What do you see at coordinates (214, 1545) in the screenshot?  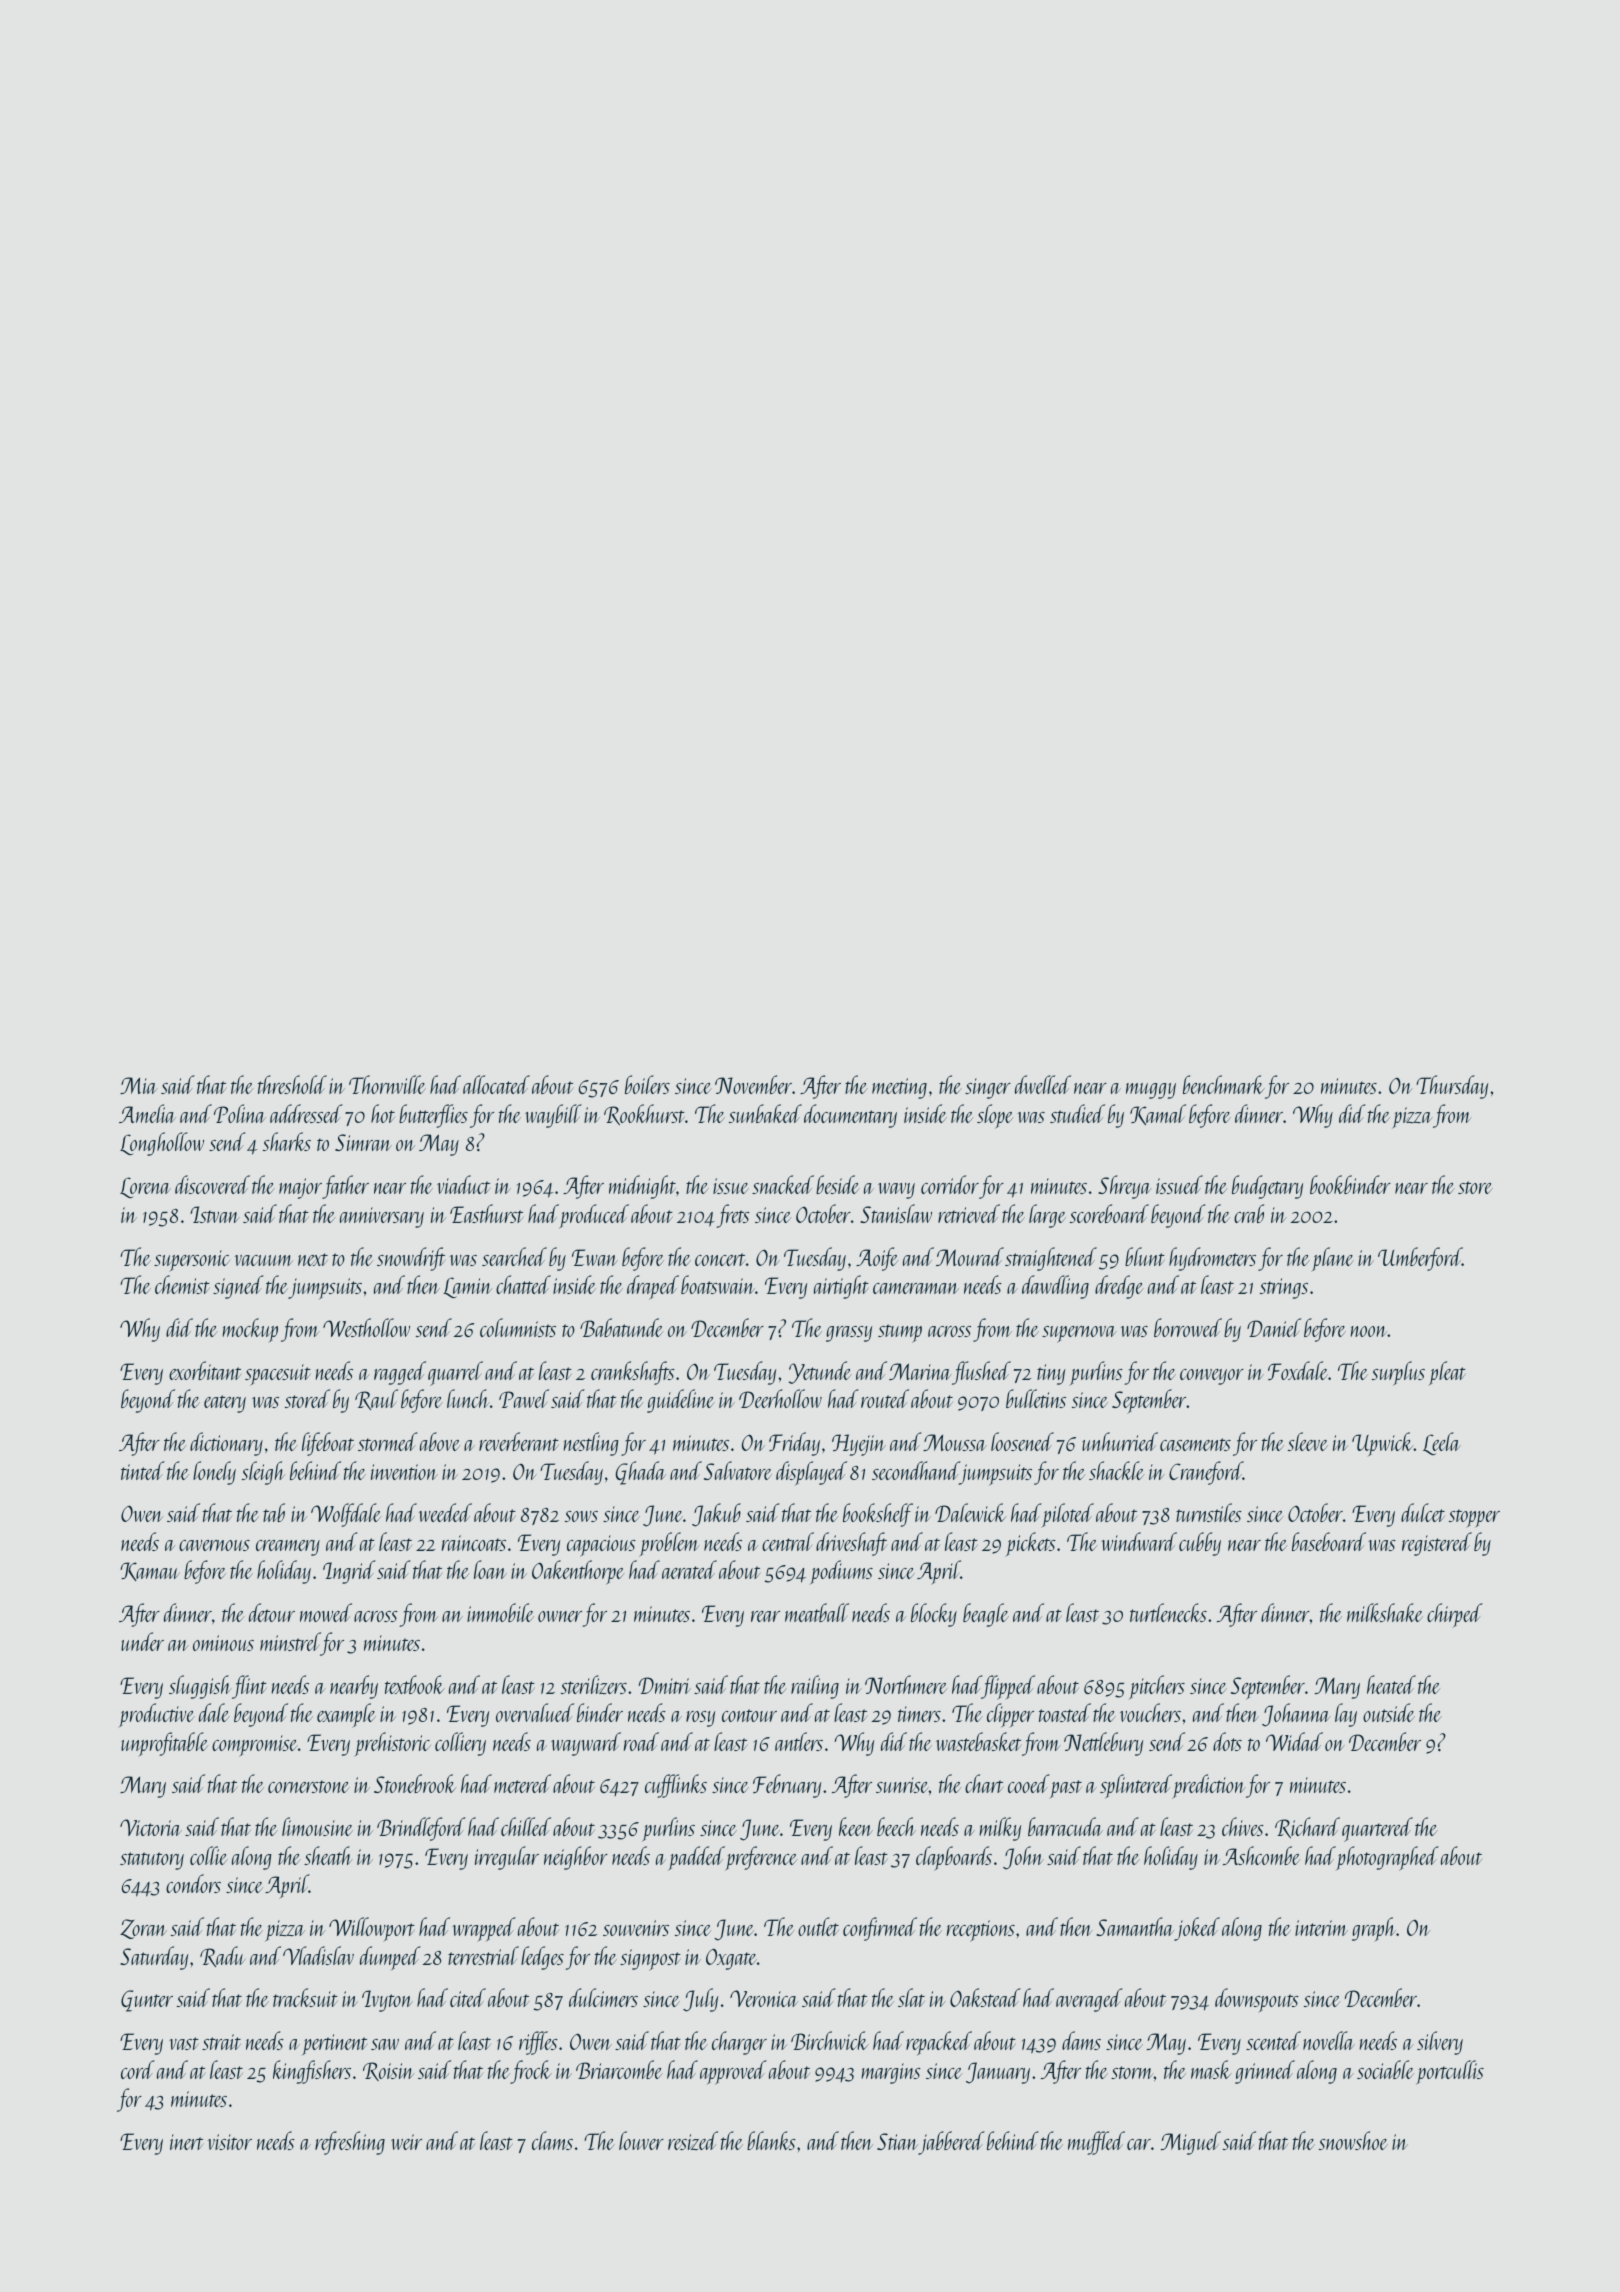 I see `cavernous` at bounding box center [214, 1545].
